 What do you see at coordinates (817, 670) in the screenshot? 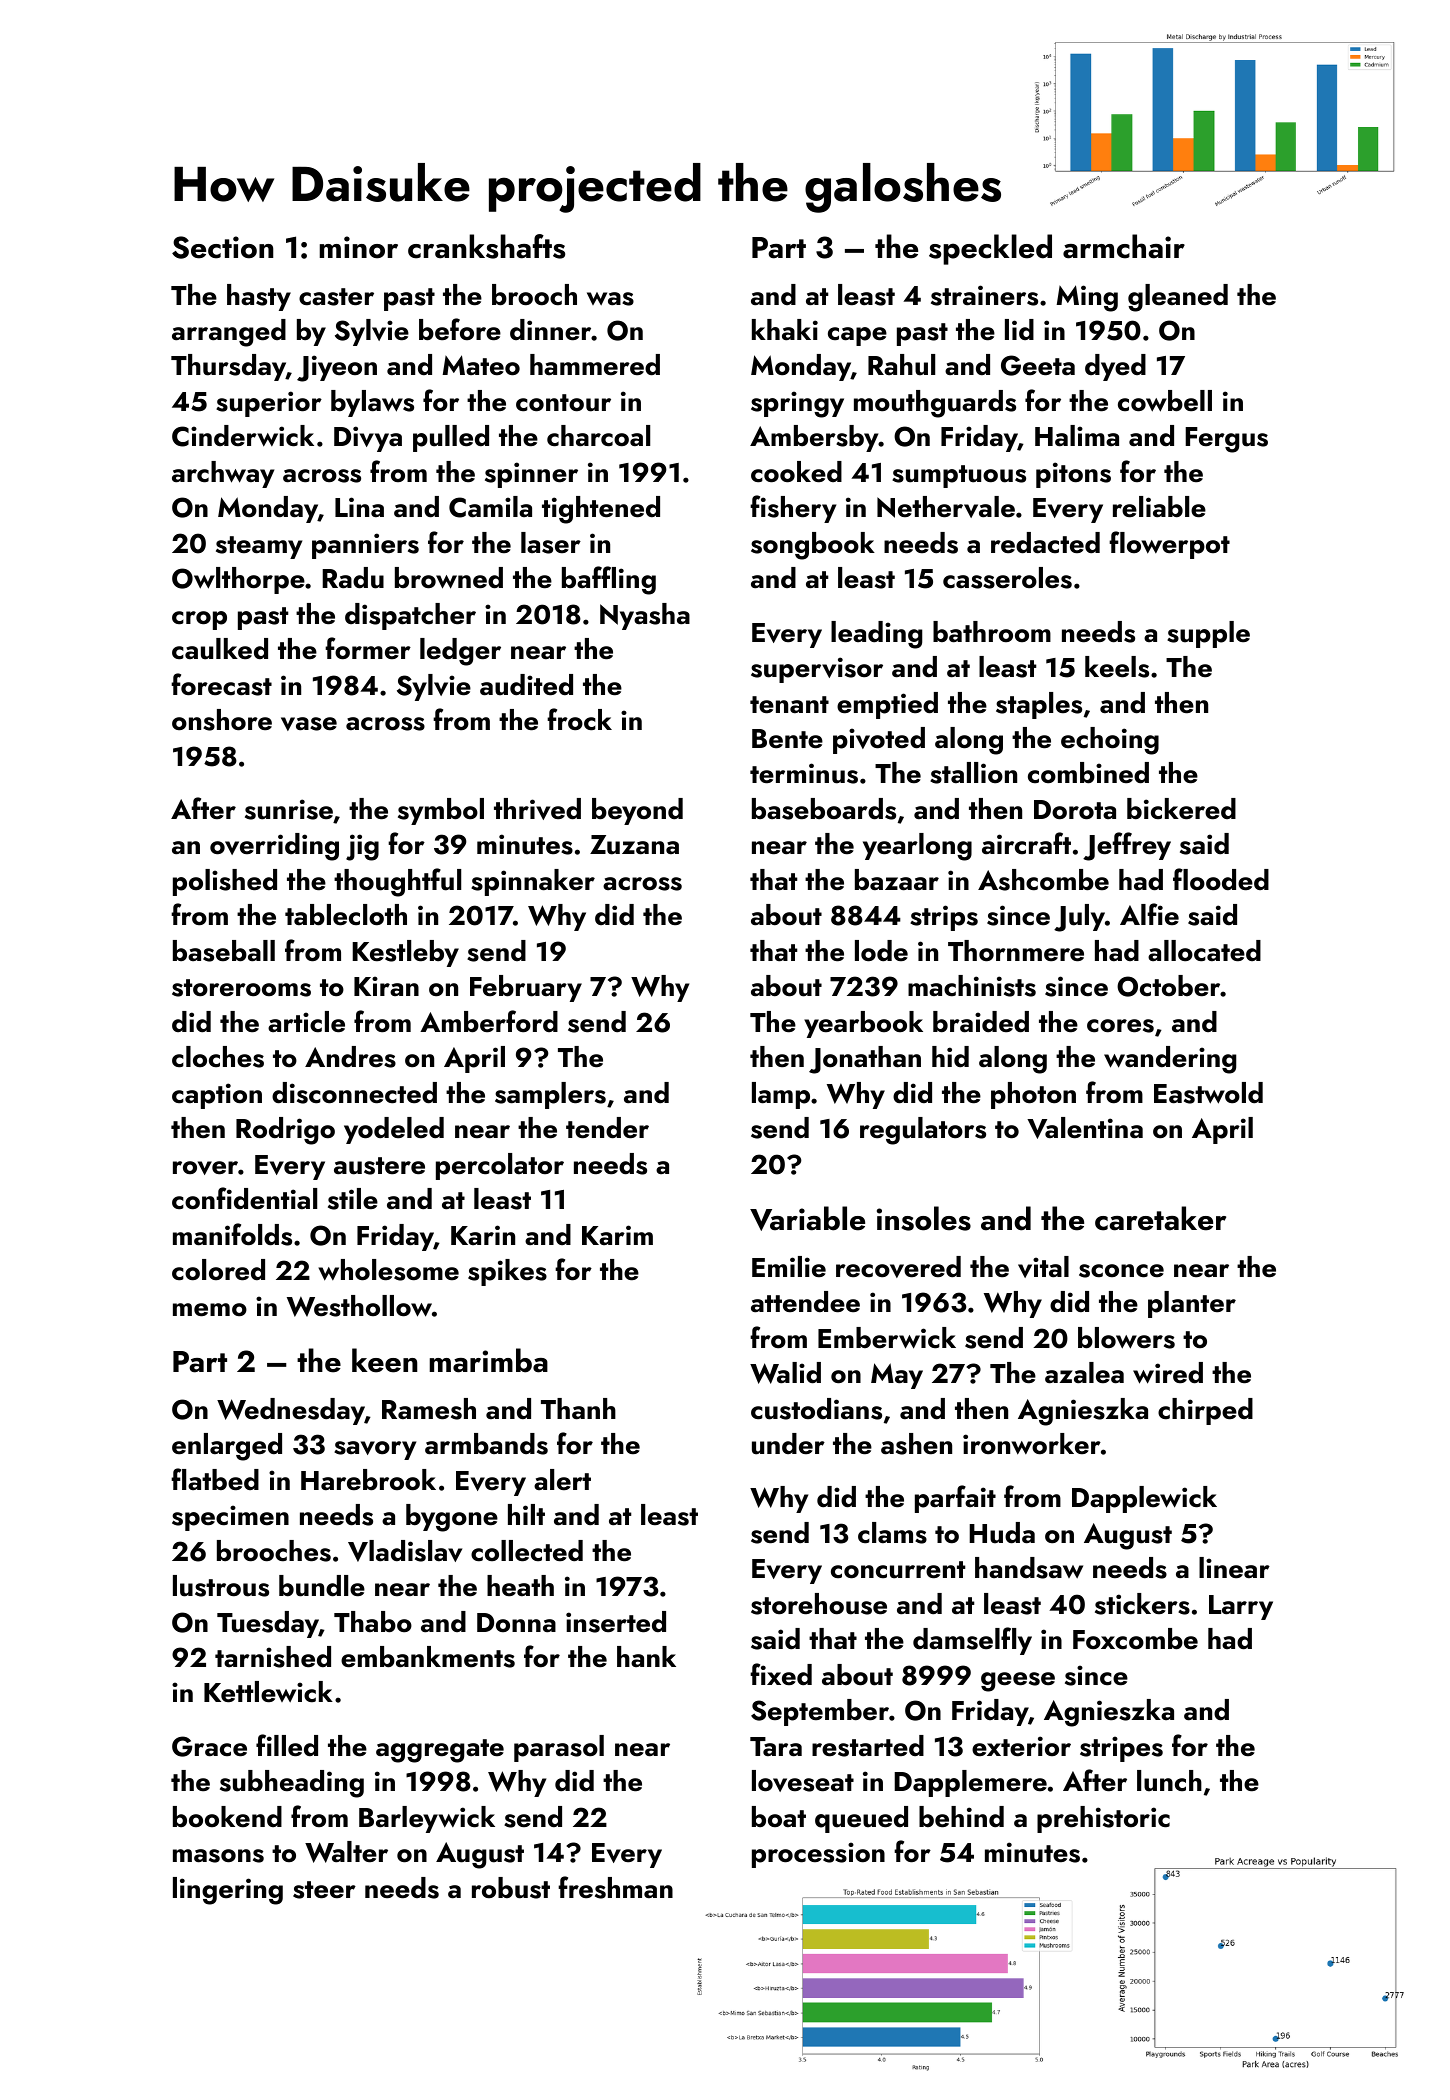
I see `supervisor` at bounding box center [817, 670].
